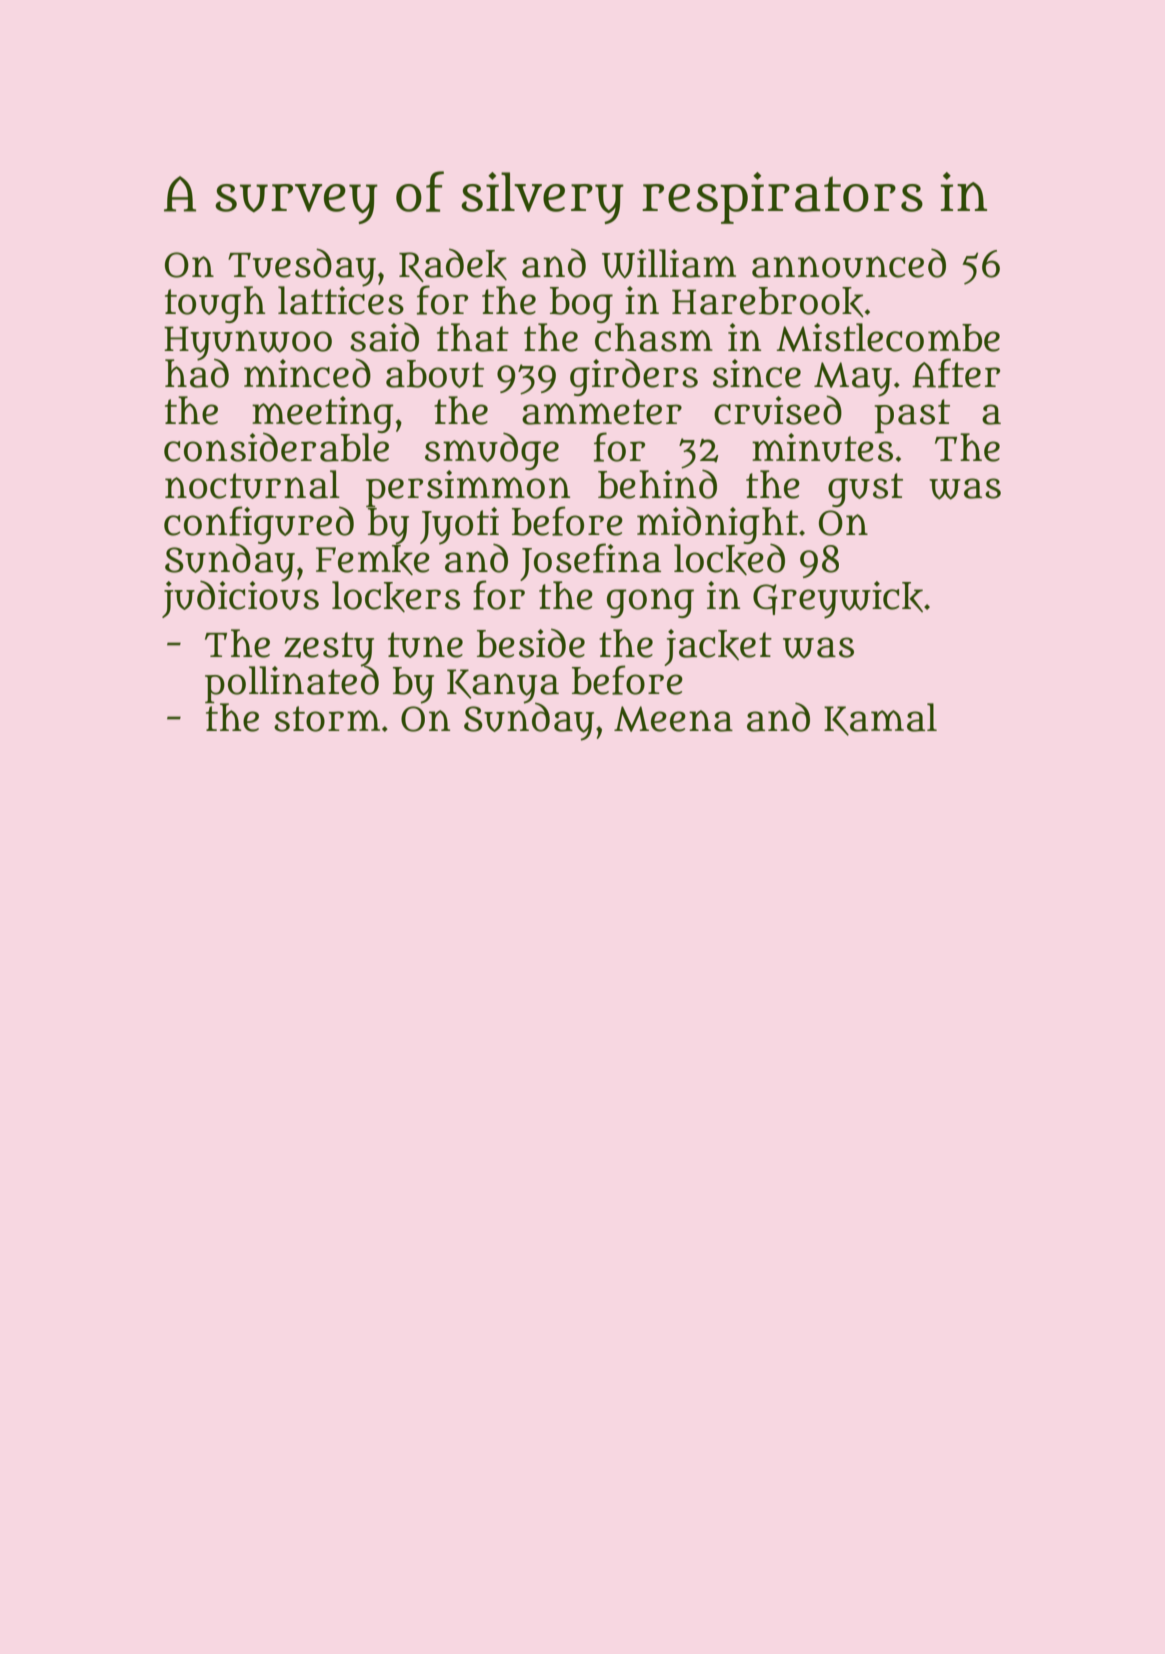  Describe the element at coordinates (302, 267) in the screenshot. I see `Tuesday` at that location.
